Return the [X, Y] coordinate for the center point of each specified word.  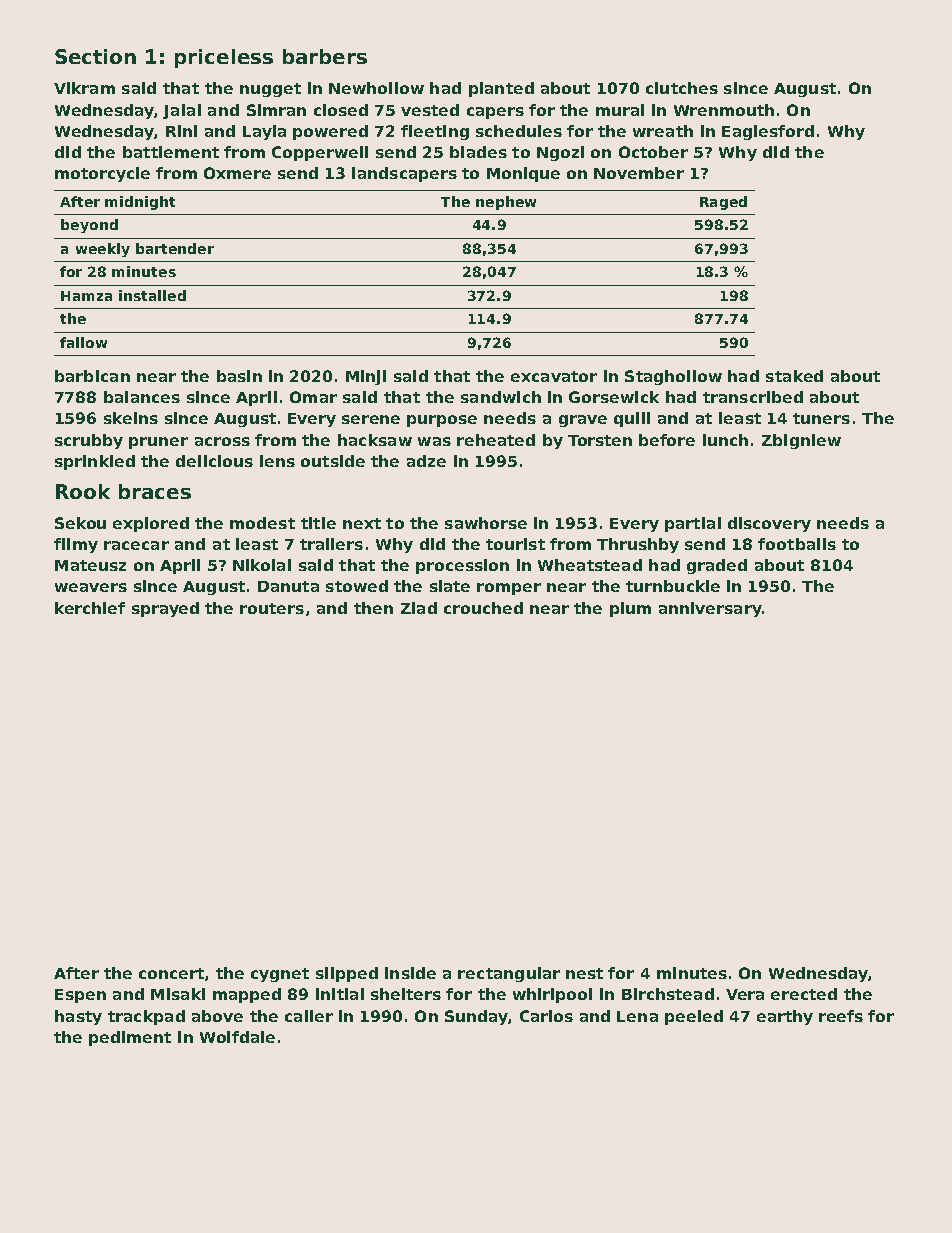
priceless [224, 58]
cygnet [280, 975]
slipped [347, 974]
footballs [797, 544]
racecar [136, 545]
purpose [442, 421]
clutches [682, 88]
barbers [325, 56]
